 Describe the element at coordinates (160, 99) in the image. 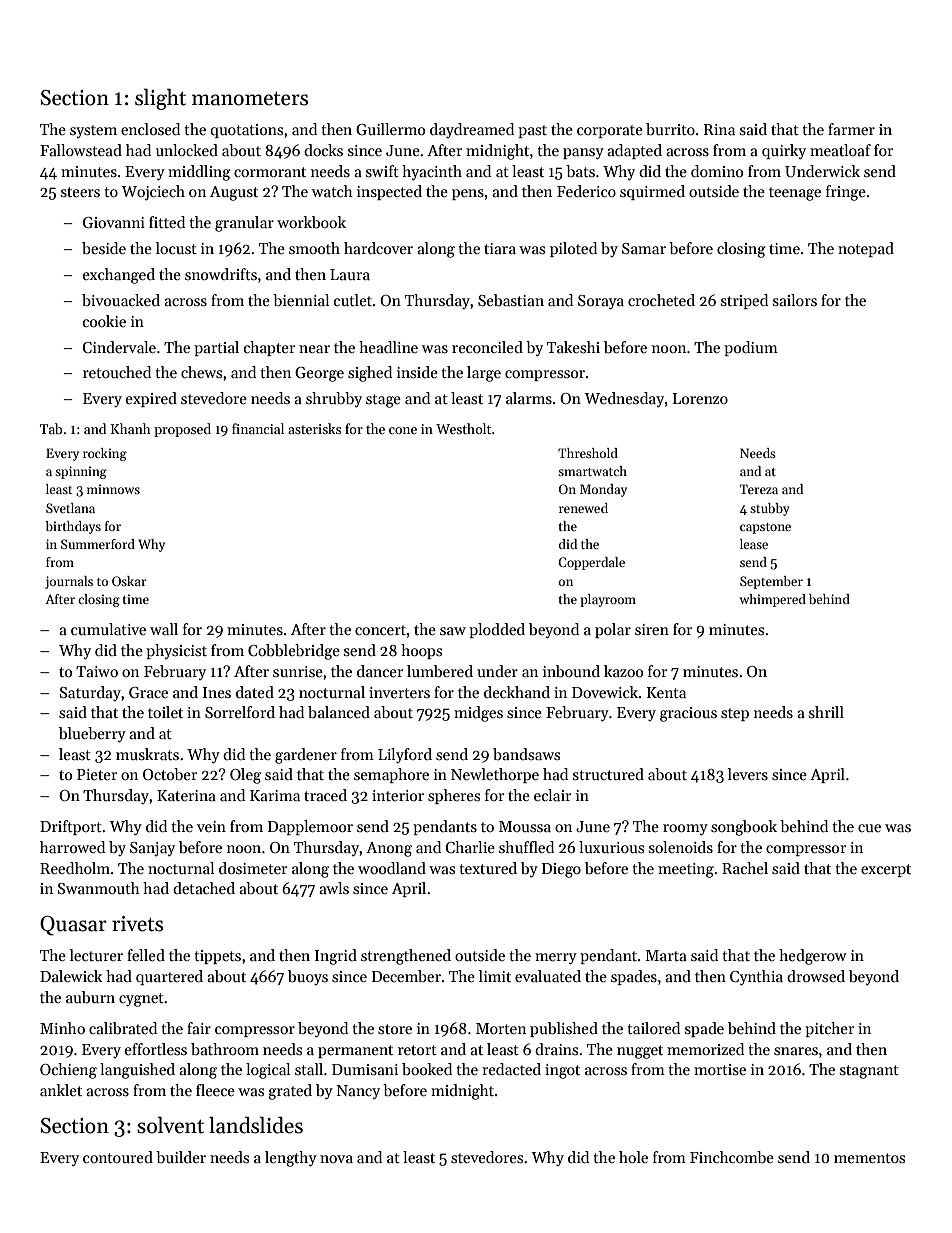

I see `slight` at that location.
